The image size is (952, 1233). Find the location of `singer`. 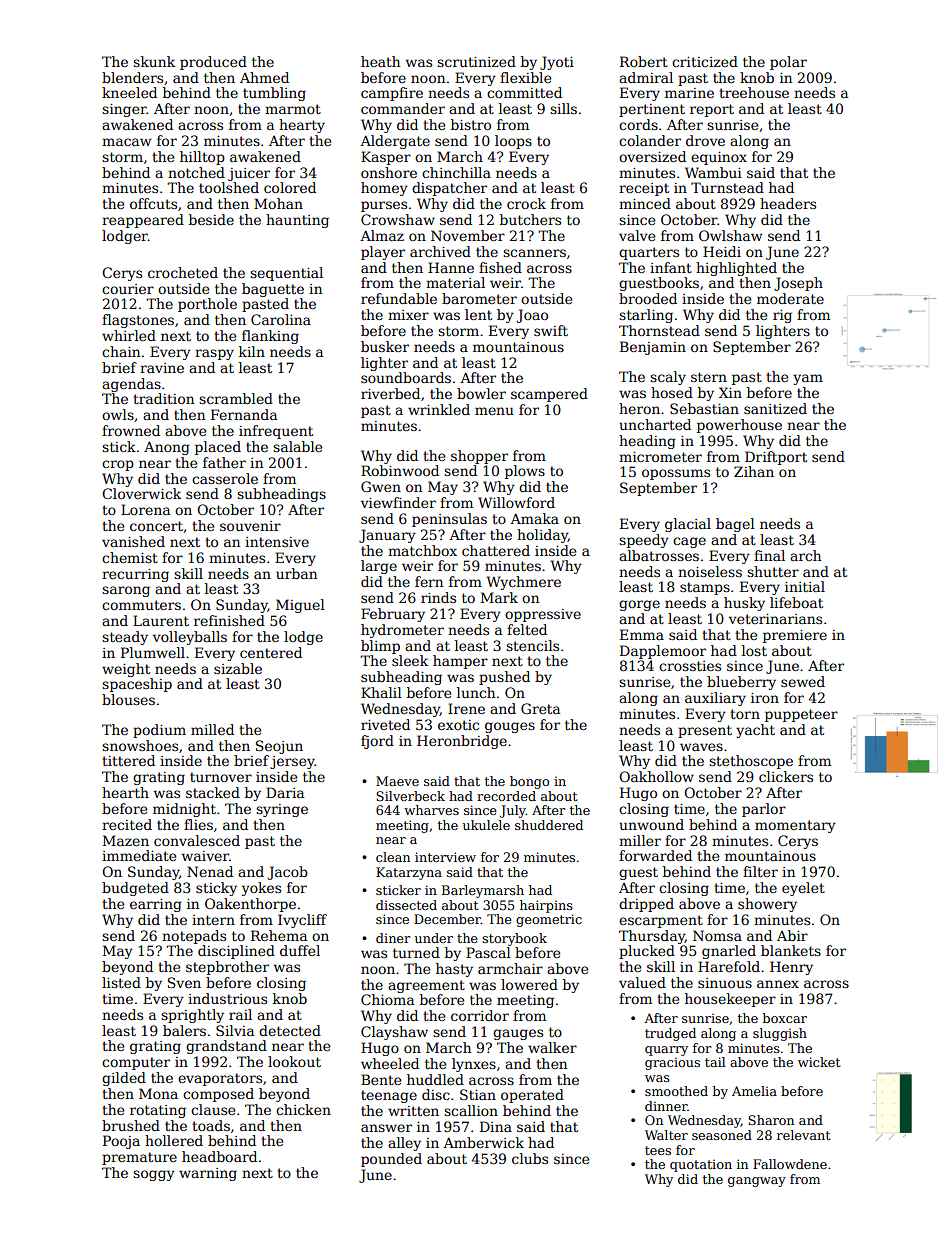

singer is located at coordinates (124, 110).
